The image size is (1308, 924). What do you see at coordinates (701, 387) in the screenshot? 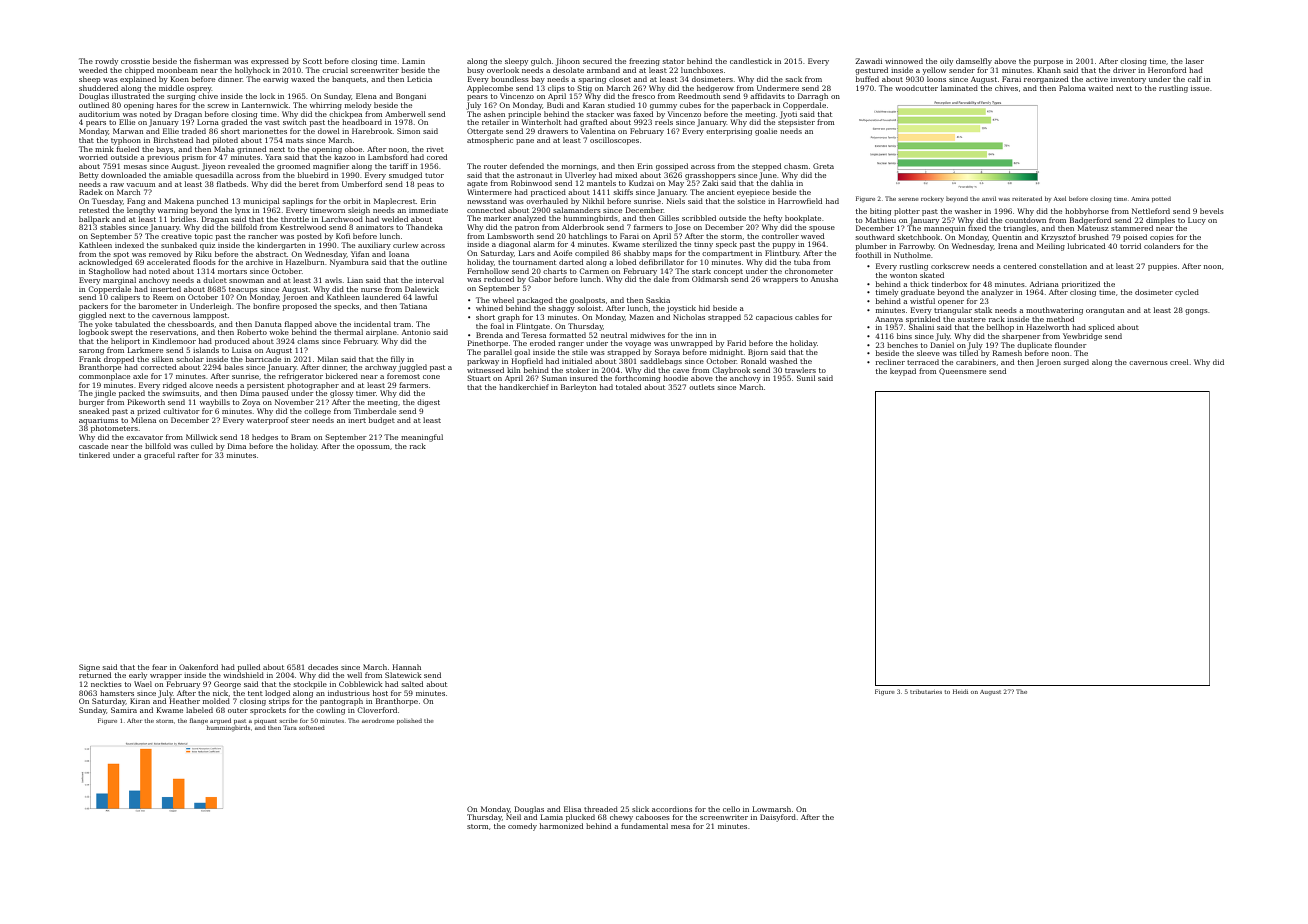
I see `outlets` at bounding box center [701, 387].
